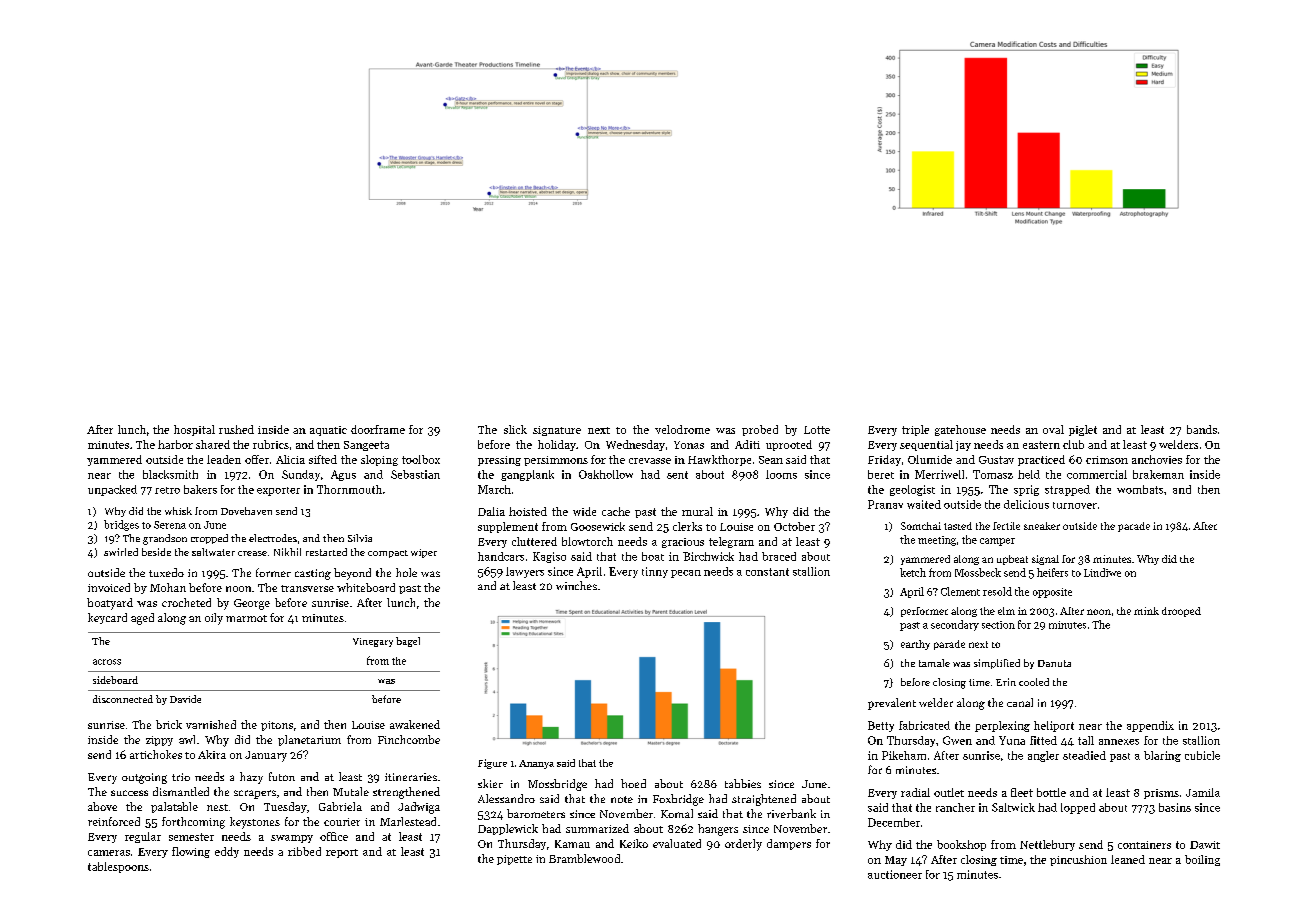 The height and width of the screenshot is (924, 1308). Describe the element at coordinates (1006, 682) in the screenshot. I see `Erin` at that location.
